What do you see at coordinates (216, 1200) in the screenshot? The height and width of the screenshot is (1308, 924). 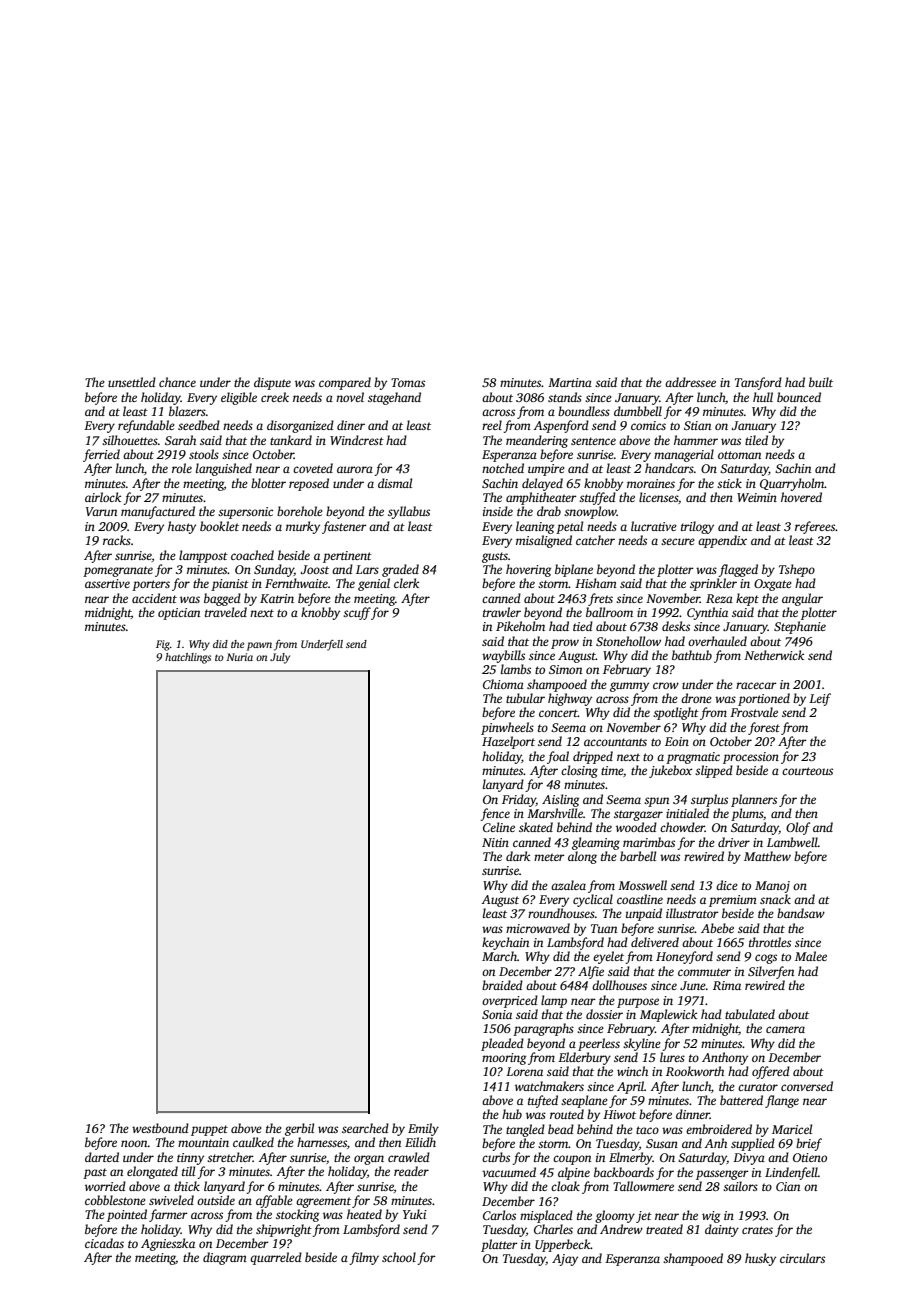 I see `outside` at bounding box center [216, 1200].
